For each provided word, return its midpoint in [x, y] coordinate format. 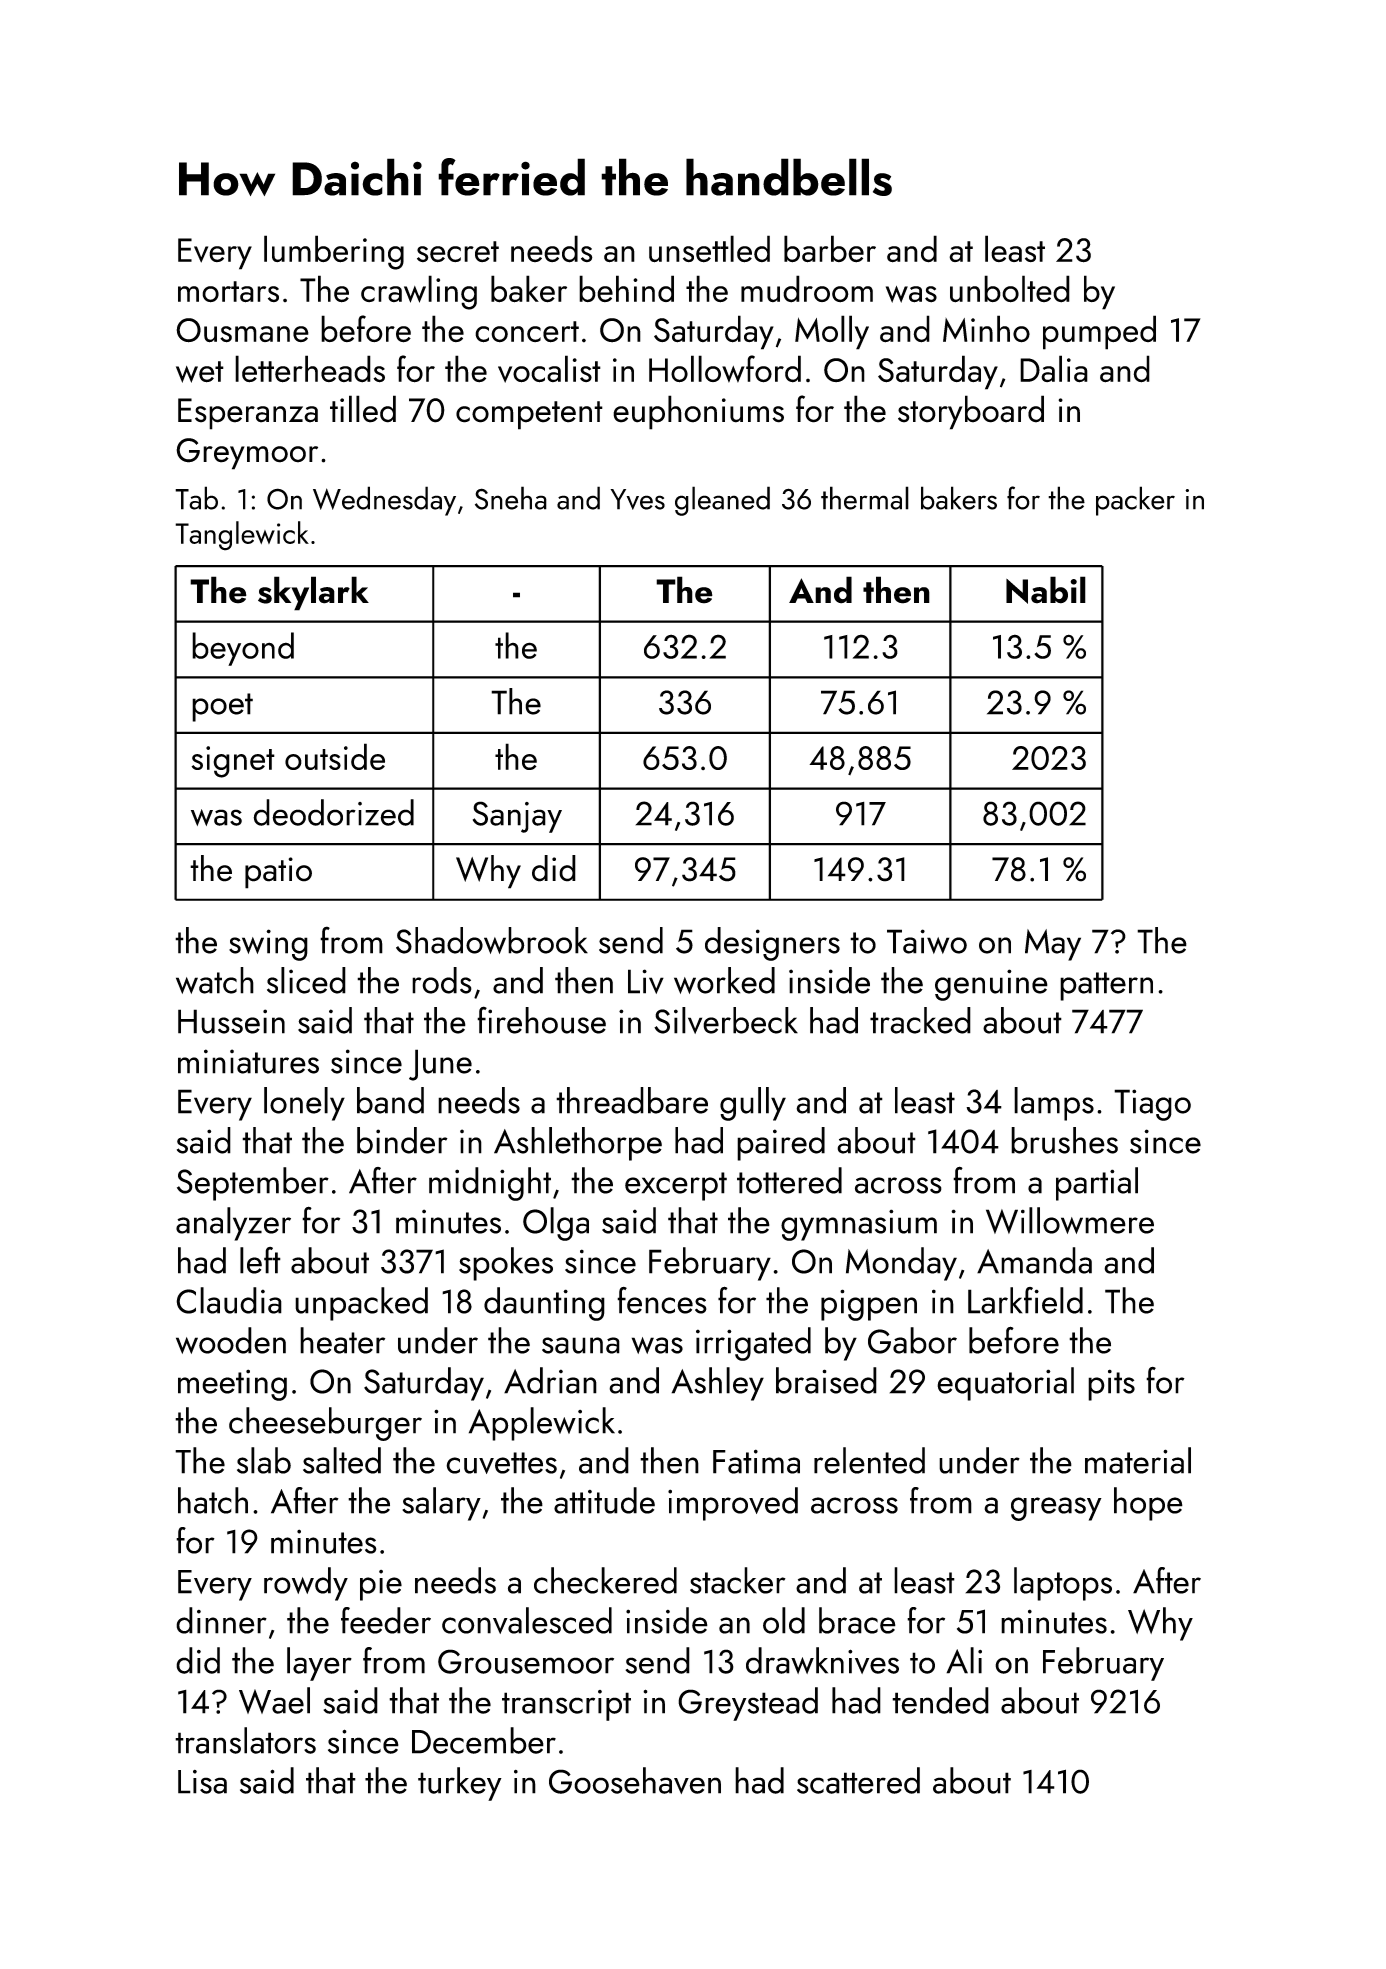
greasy [1056, 1509]
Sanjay [517, 817]
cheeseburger [325, 1424]
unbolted [1010, 289]
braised [826, 1380]
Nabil [1046, 590]
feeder [386, 1620]
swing [268, 945]
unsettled [709, 249]
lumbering [334, 252]
